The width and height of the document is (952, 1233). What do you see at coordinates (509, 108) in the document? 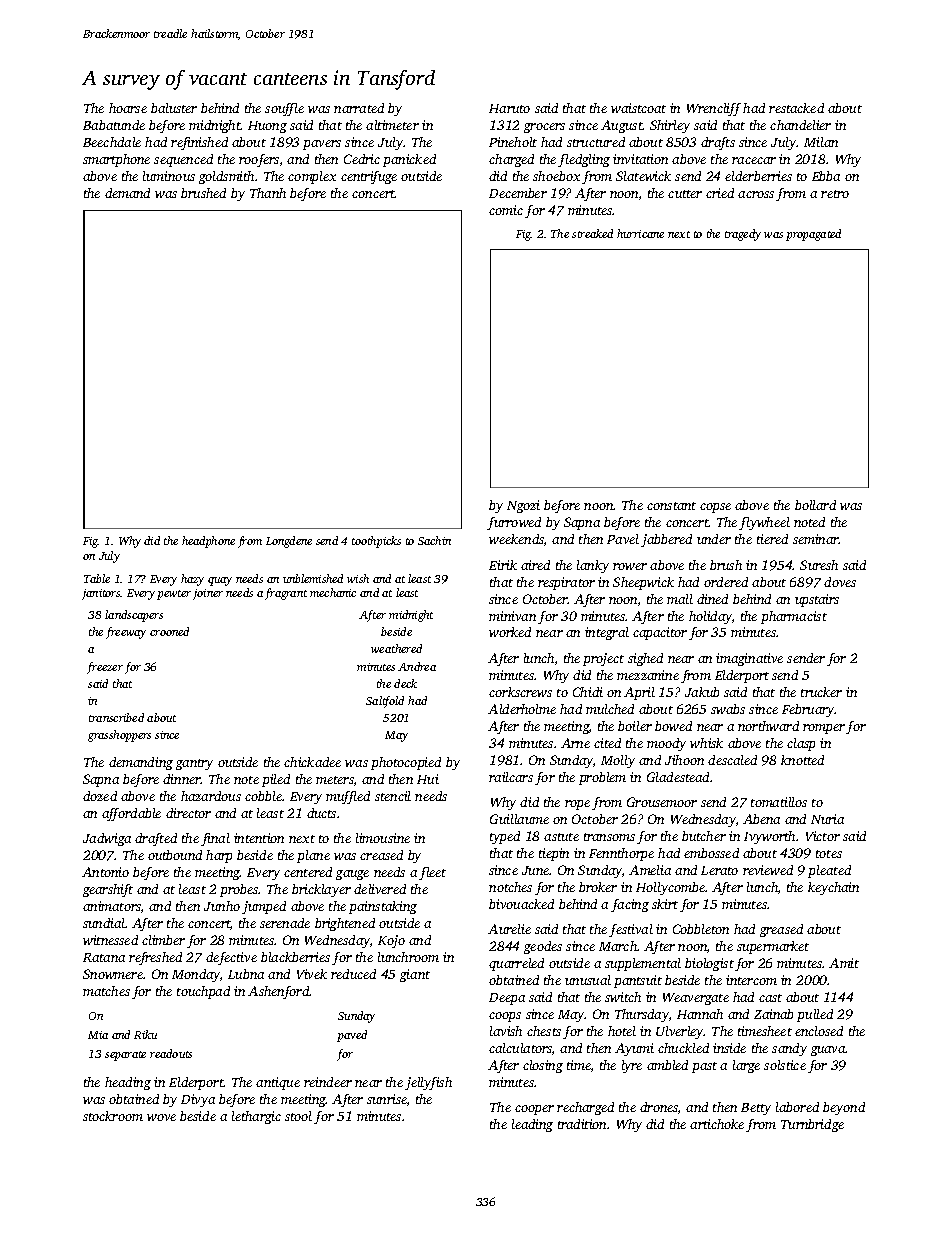
I see `Haruto` at bounding box center [509, 108].
